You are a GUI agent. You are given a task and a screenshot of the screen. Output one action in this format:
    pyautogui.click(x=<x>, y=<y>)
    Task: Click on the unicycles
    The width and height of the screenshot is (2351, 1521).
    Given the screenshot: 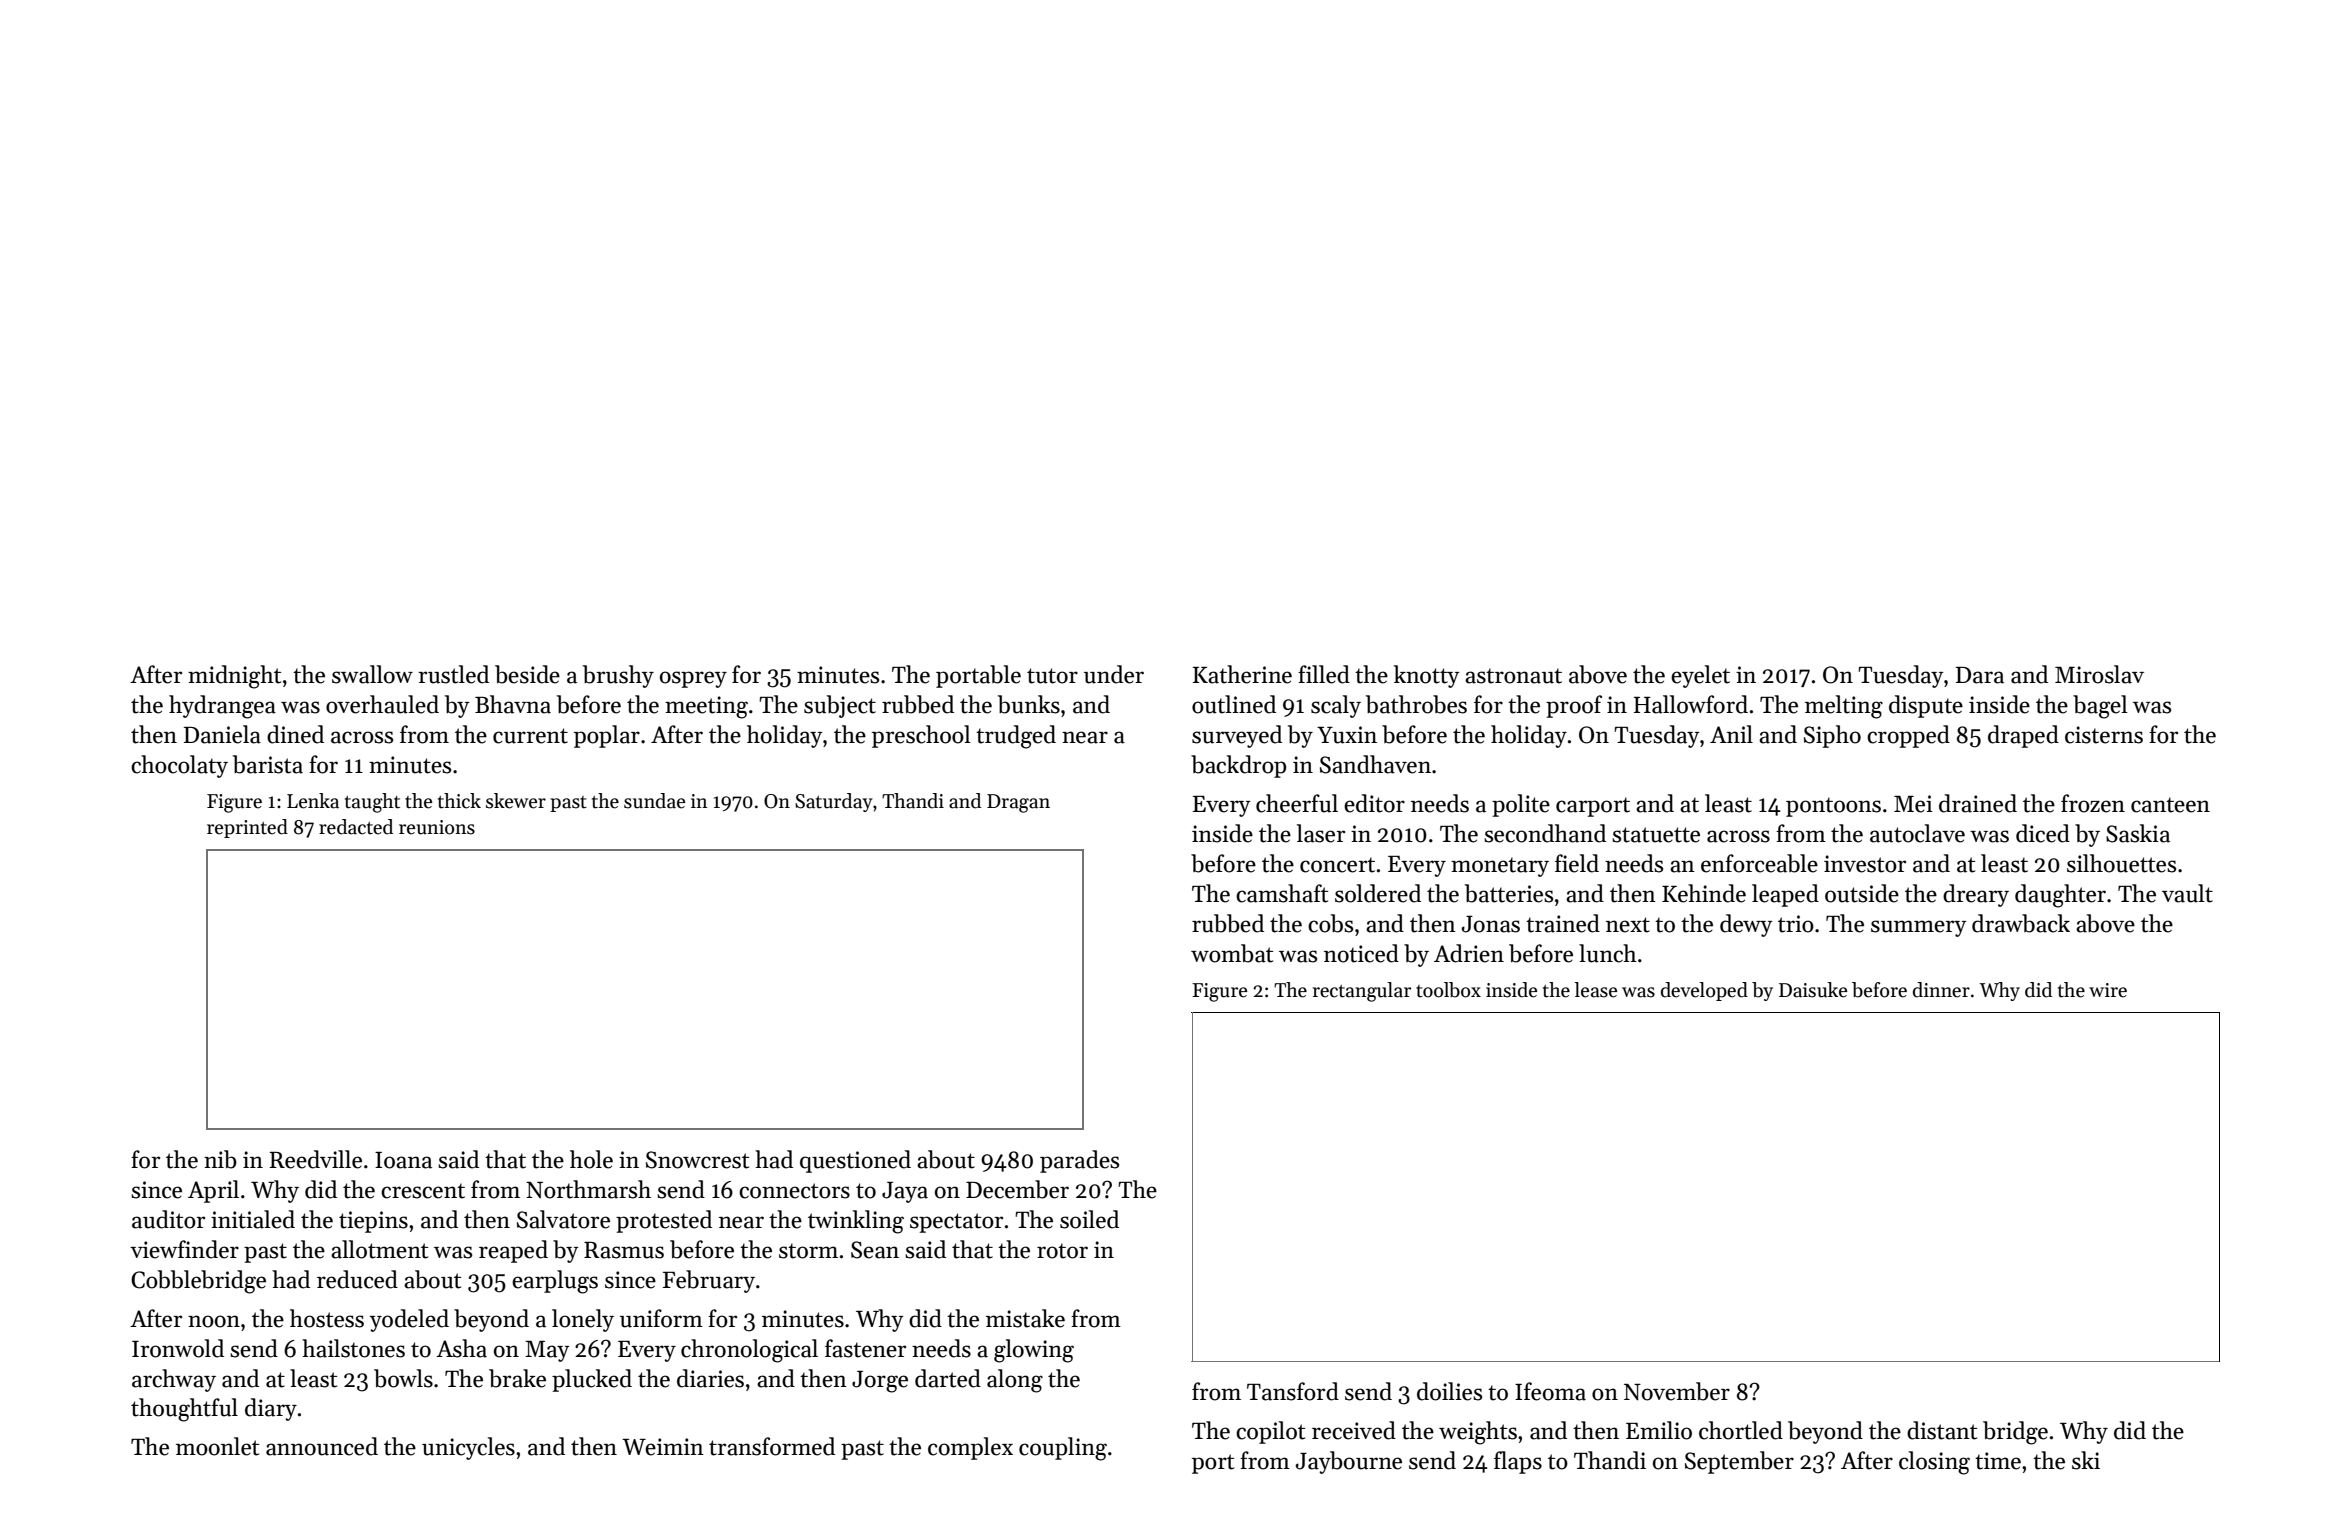 What is the action you would take?
    pyautogui.click(x=468, y=1448)
